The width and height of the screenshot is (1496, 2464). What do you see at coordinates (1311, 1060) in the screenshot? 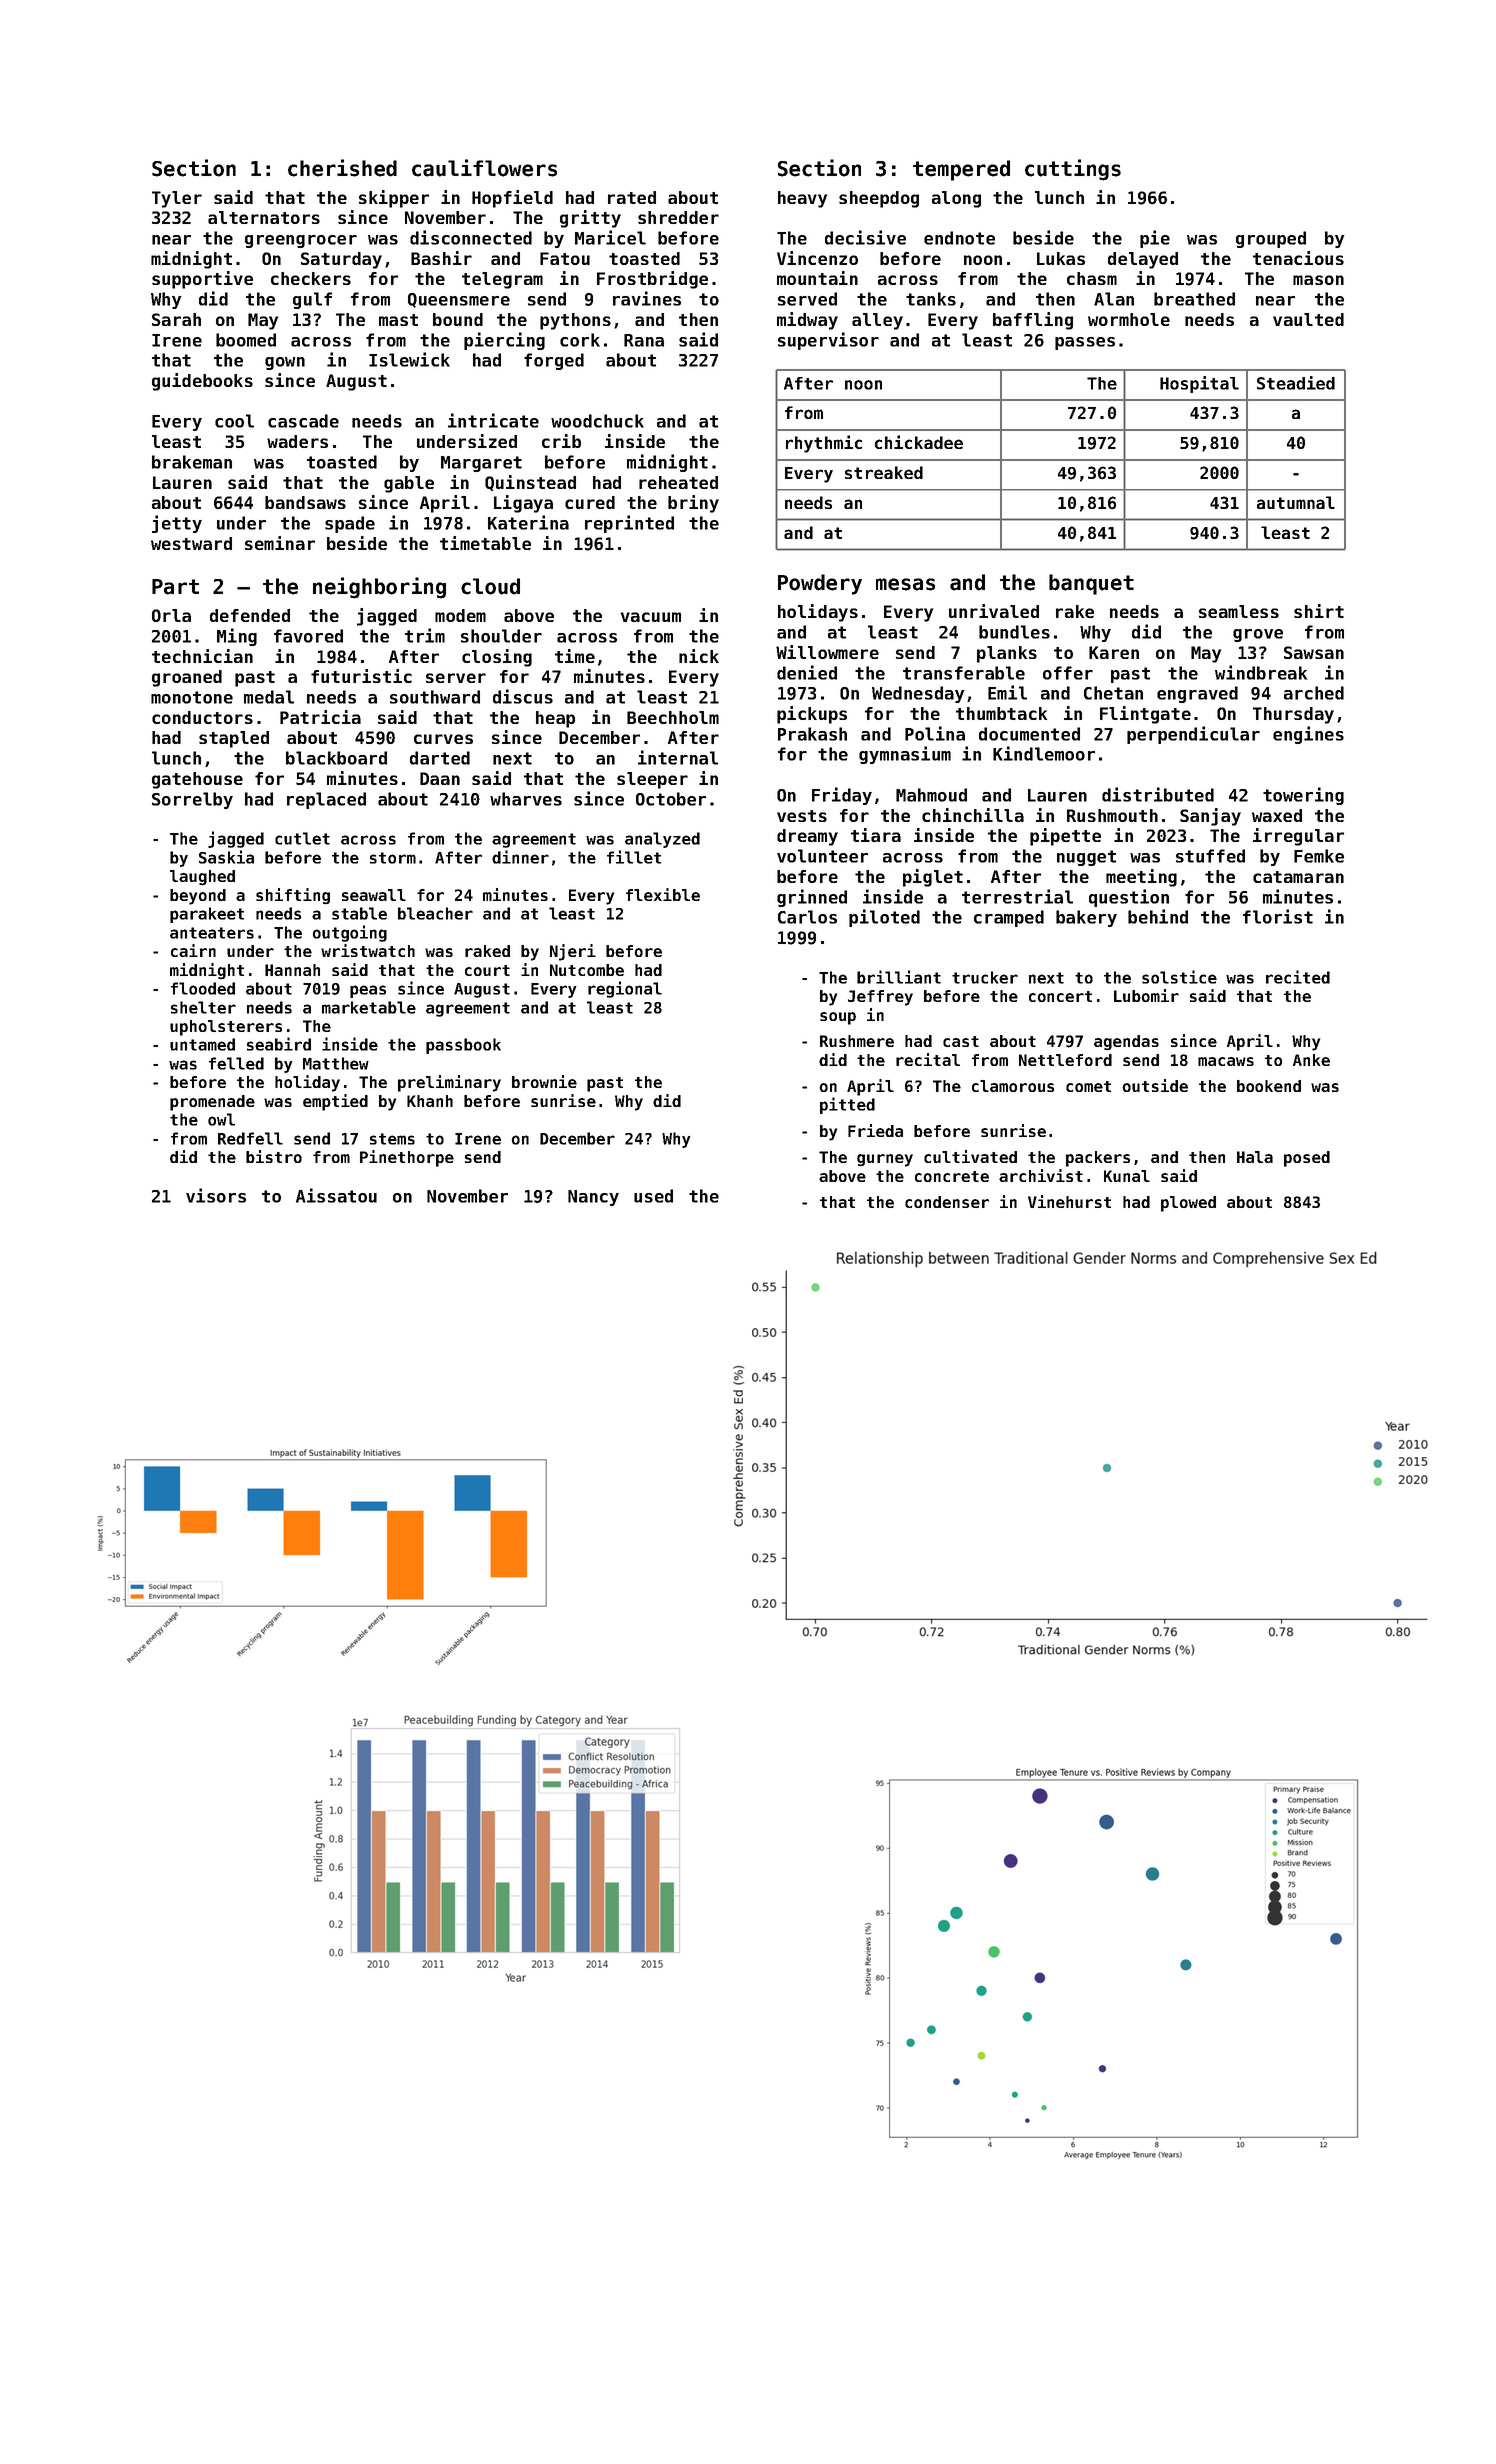
I see `Anke` at bounding box center [1311, 1060].
